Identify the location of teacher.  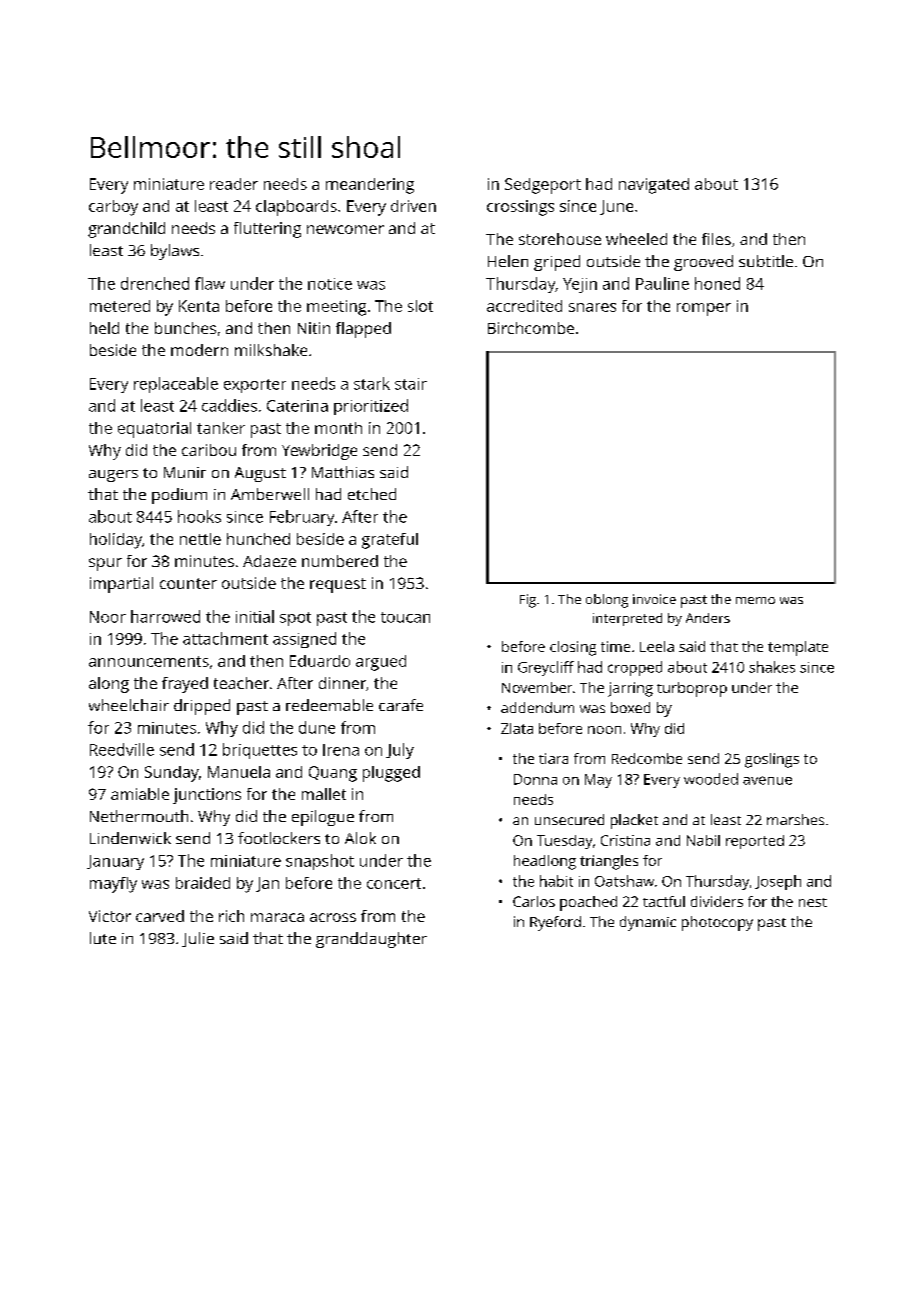
(241, 683).
